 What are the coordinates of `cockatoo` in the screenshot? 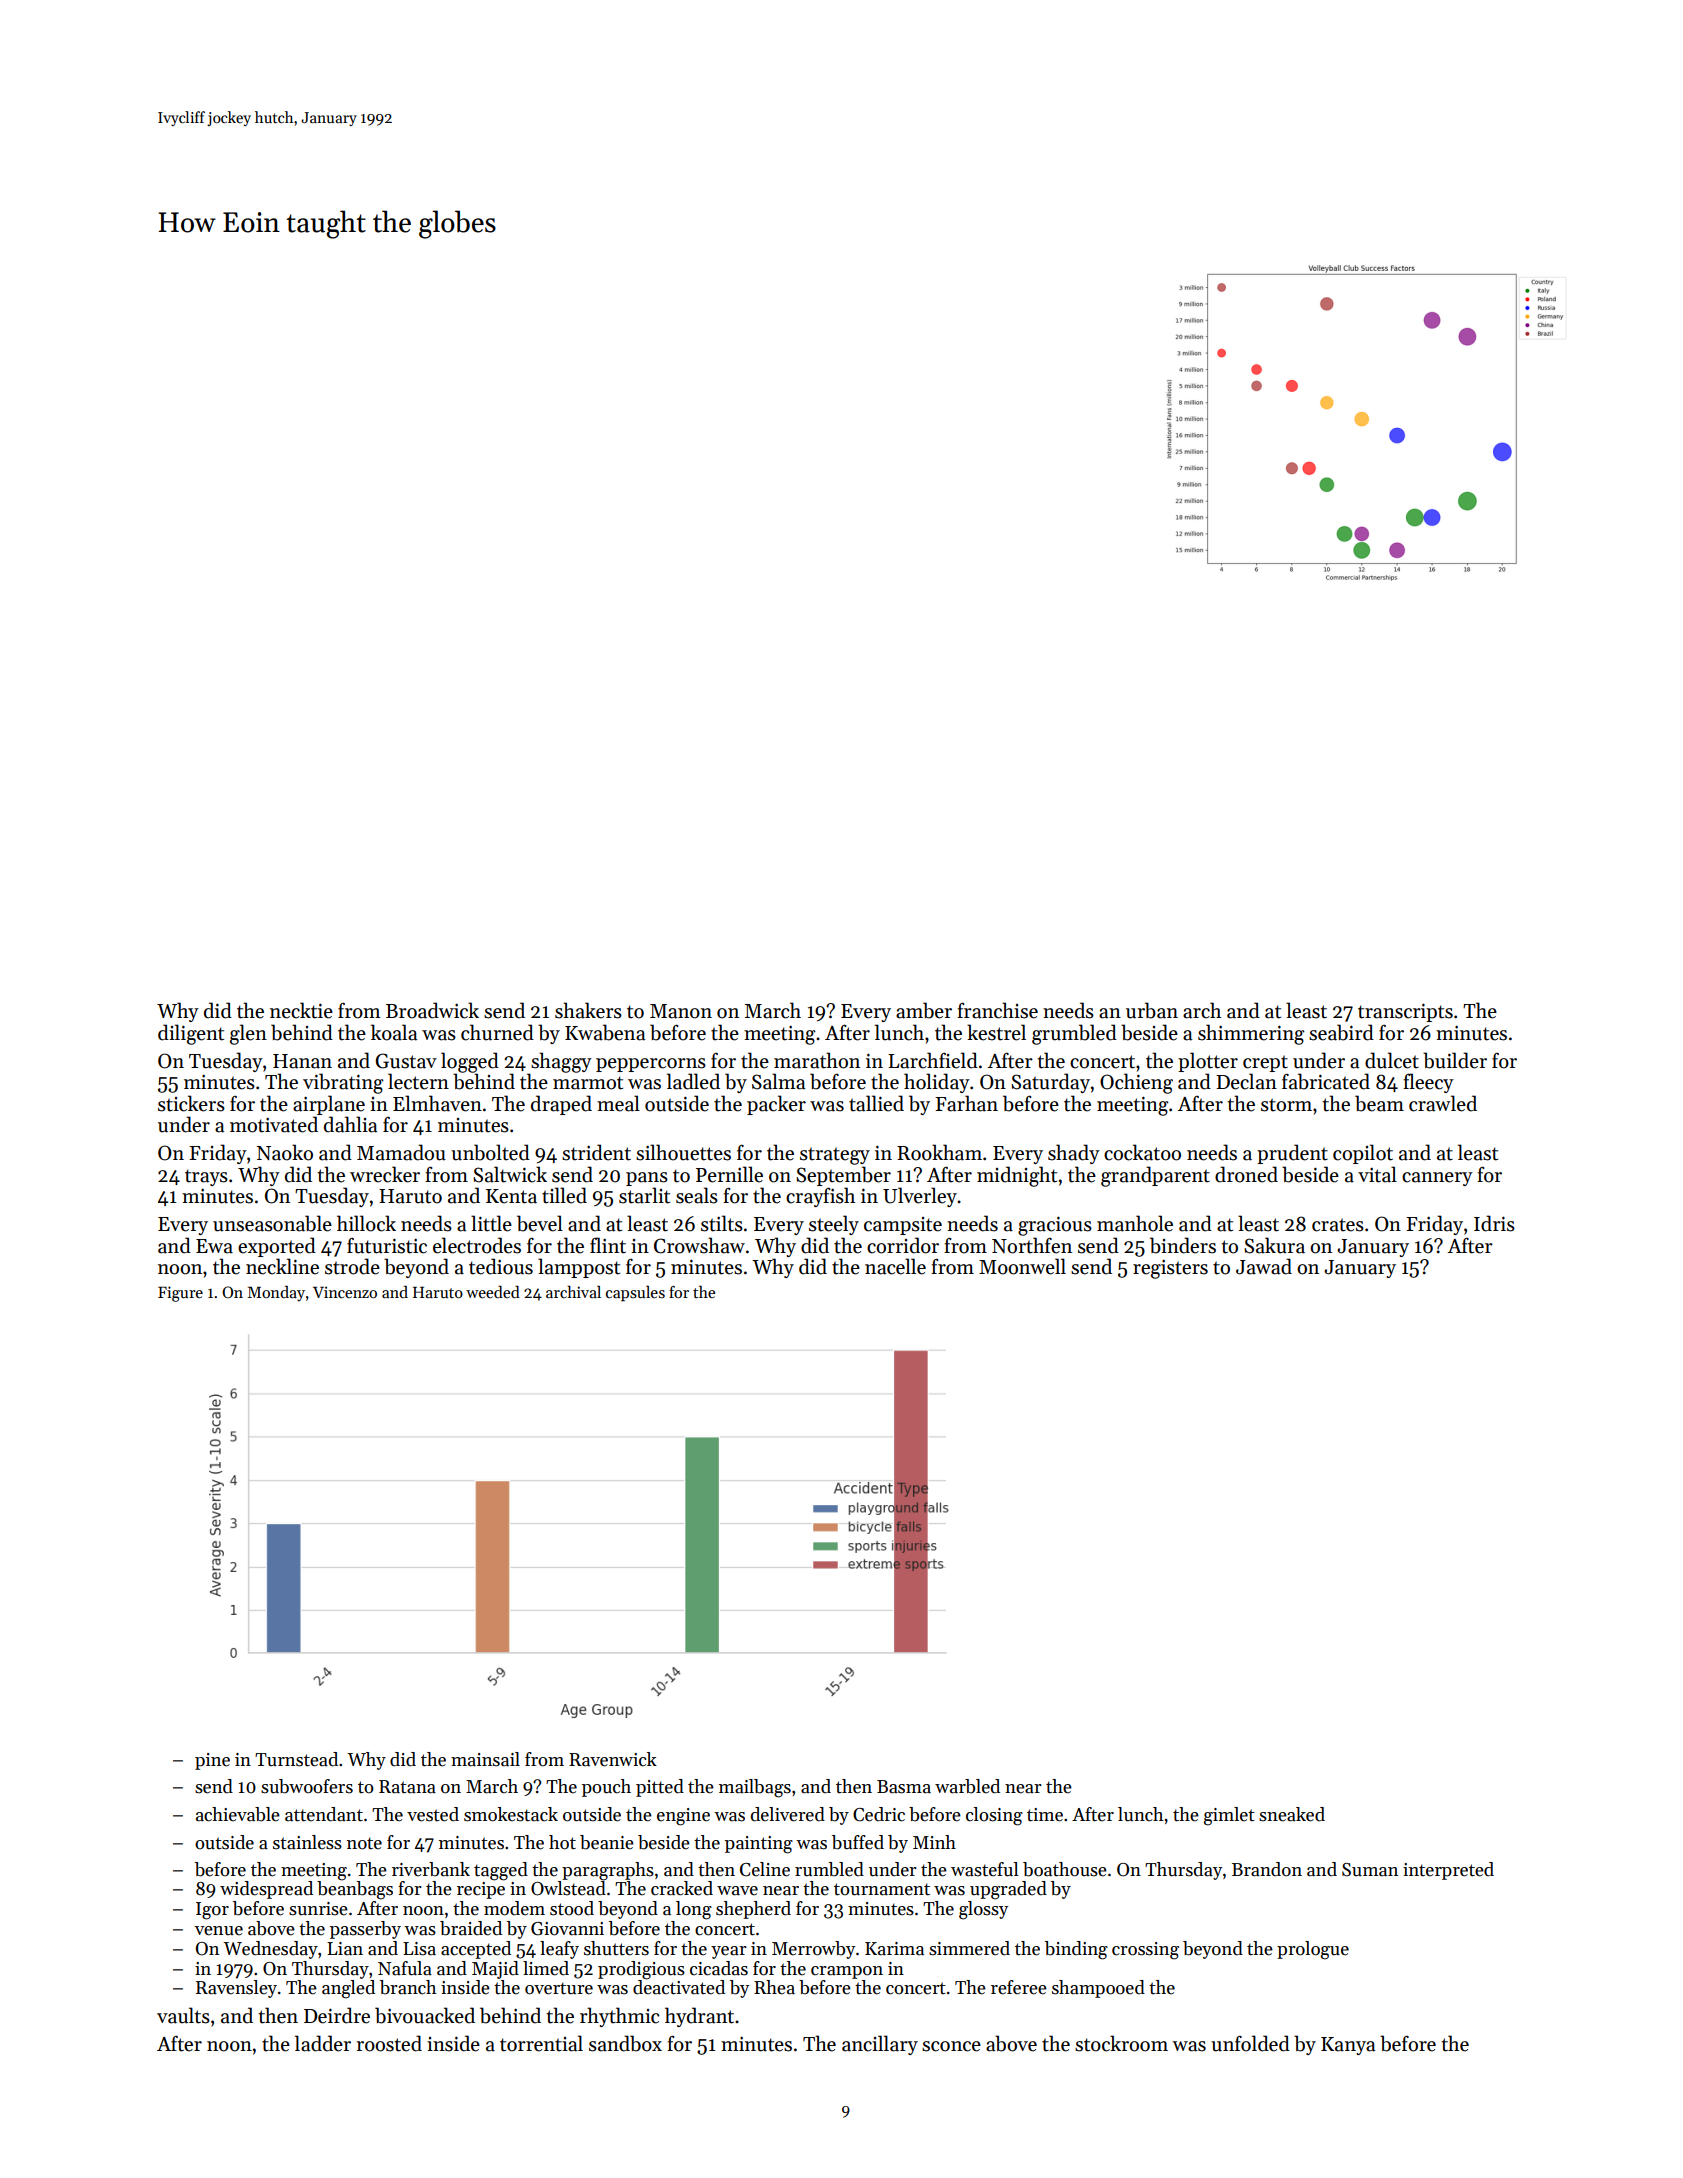 It's located at (1142, 1152).
